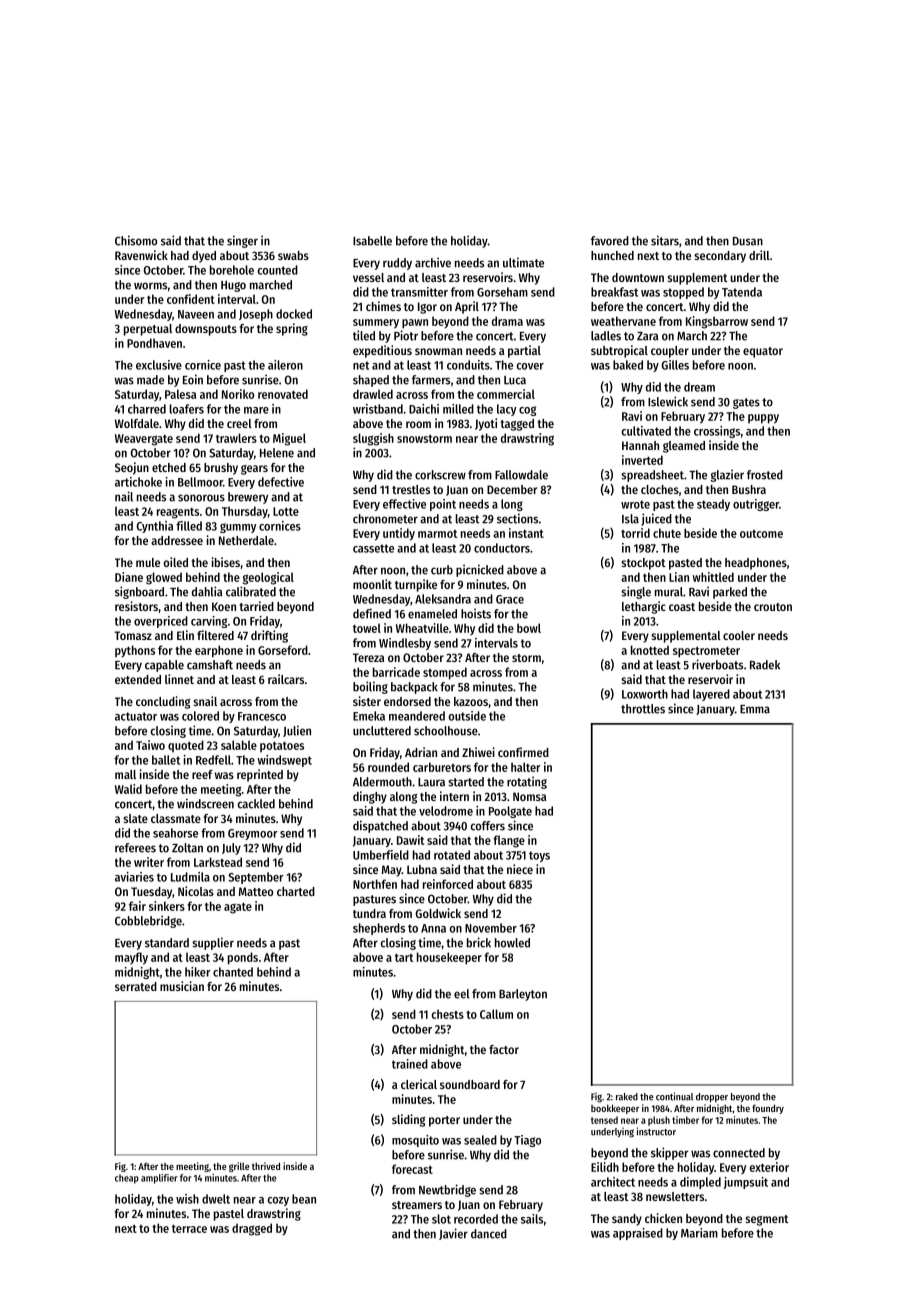 This screenshot has height=1316, width=908. Describe the element at coordinates (642, 460) in the screenshot. I see `inverted` at that location.
